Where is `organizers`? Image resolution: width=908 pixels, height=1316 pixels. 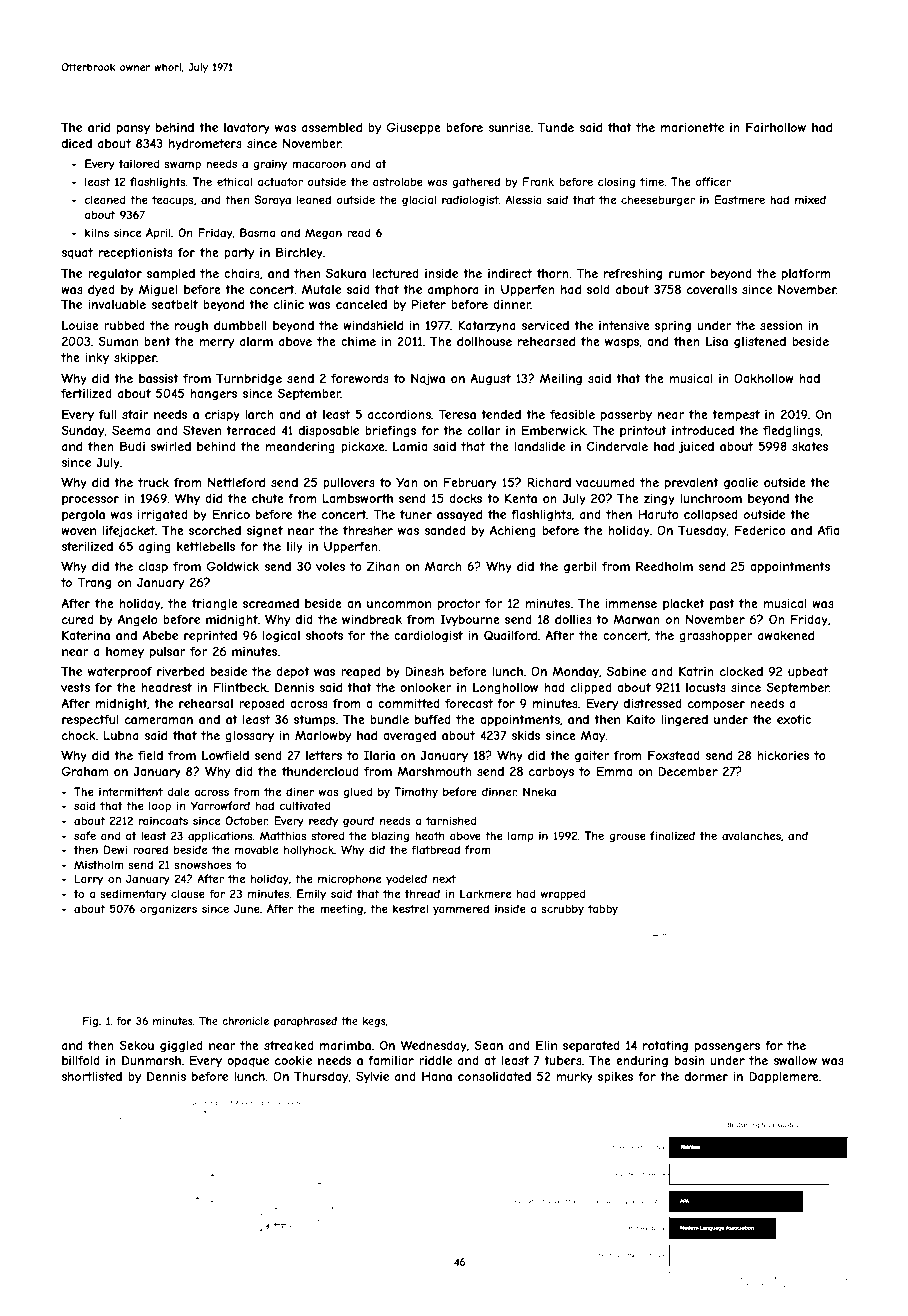 organizers is located at coordinates (168, 909).
